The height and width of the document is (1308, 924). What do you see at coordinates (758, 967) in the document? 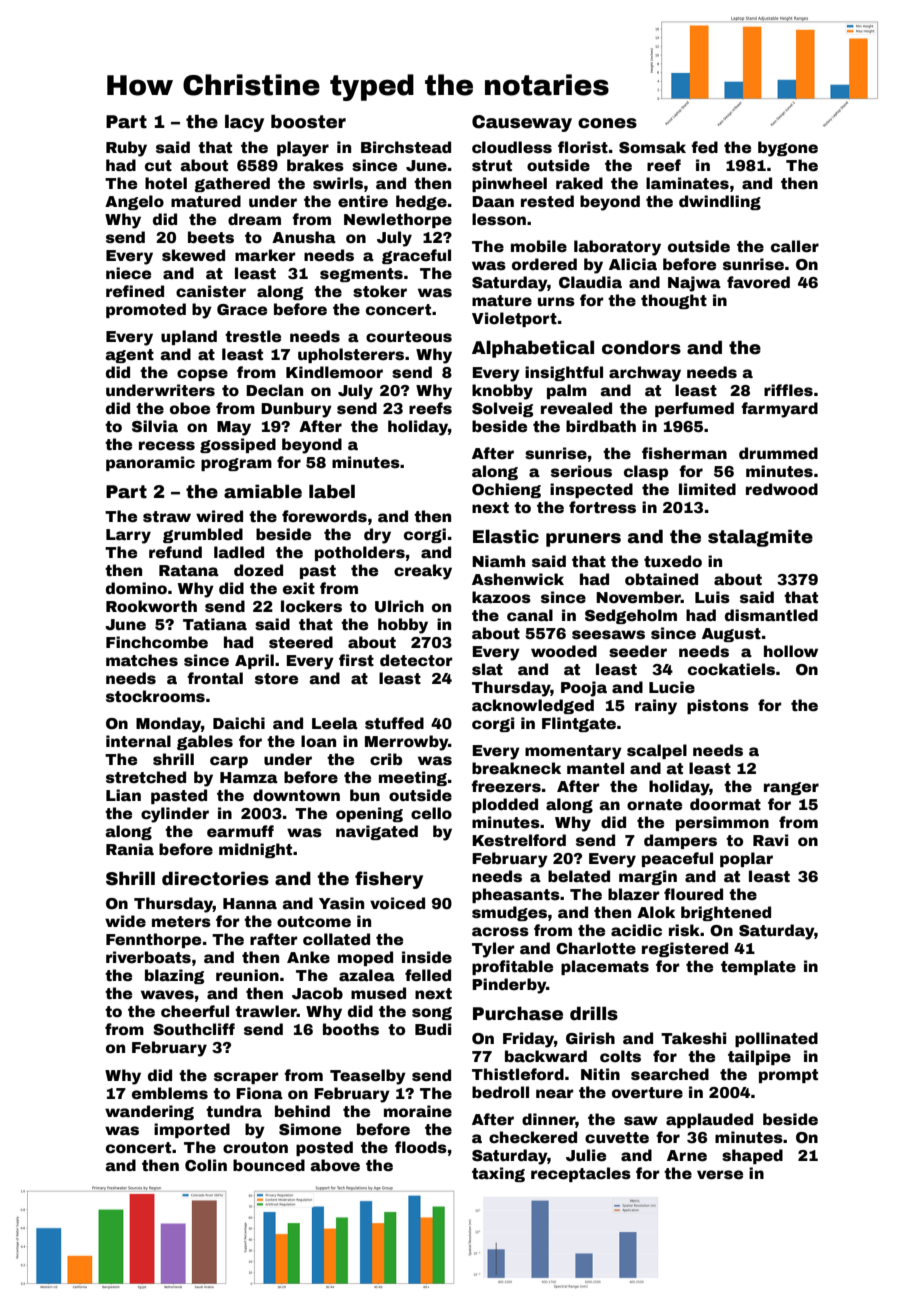
I see `template` at bounding box center [758, 967].
